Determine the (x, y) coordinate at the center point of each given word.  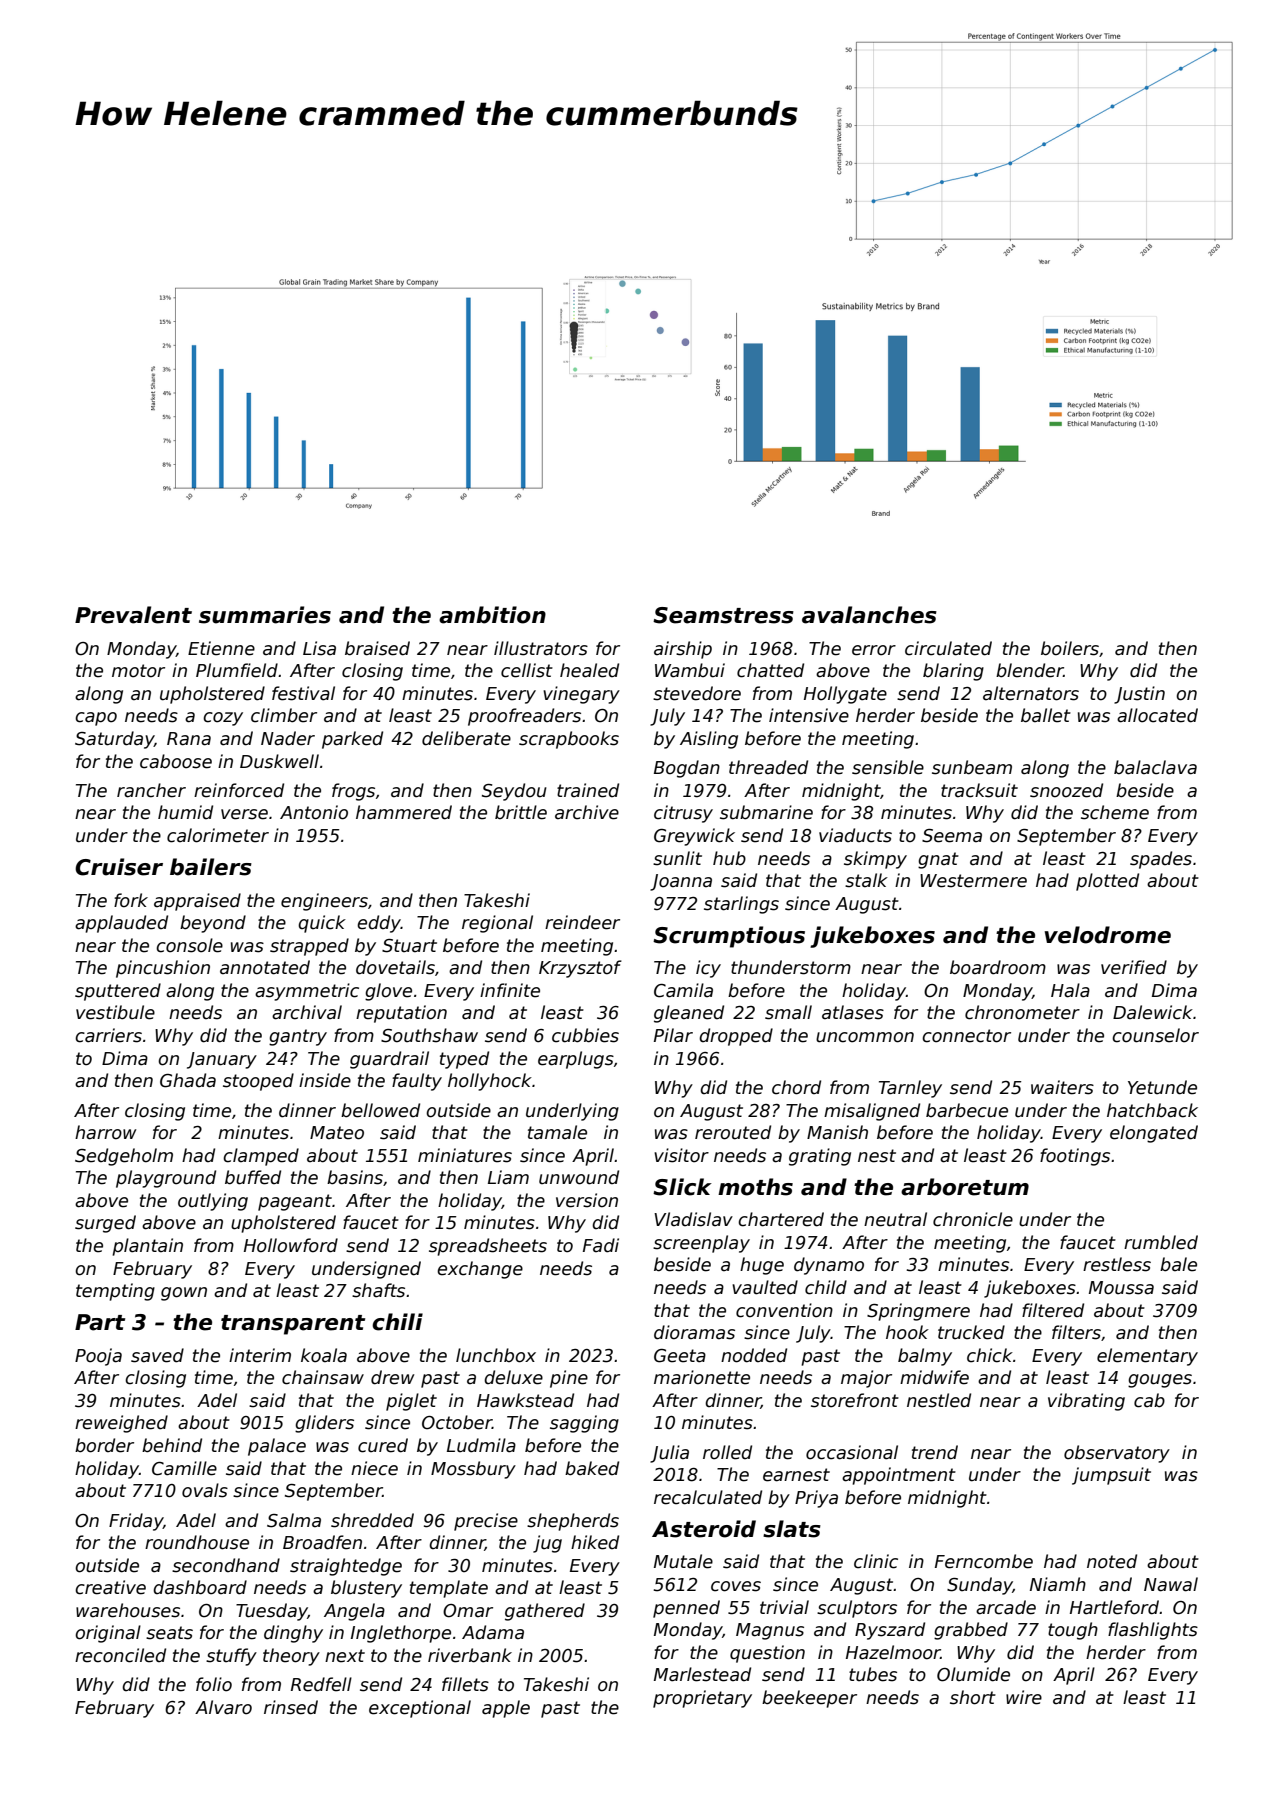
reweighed (121, 1424)
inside (325, 1080)
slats (792, 1529)
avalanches (869, 615)
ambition (492, 615)
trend (935, 1452)
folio (214, 1684)
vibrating (1086, 1402)
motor (138, 671)
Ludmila (481, 1445)
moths (755, 1187)
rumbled (1161, 1242)
